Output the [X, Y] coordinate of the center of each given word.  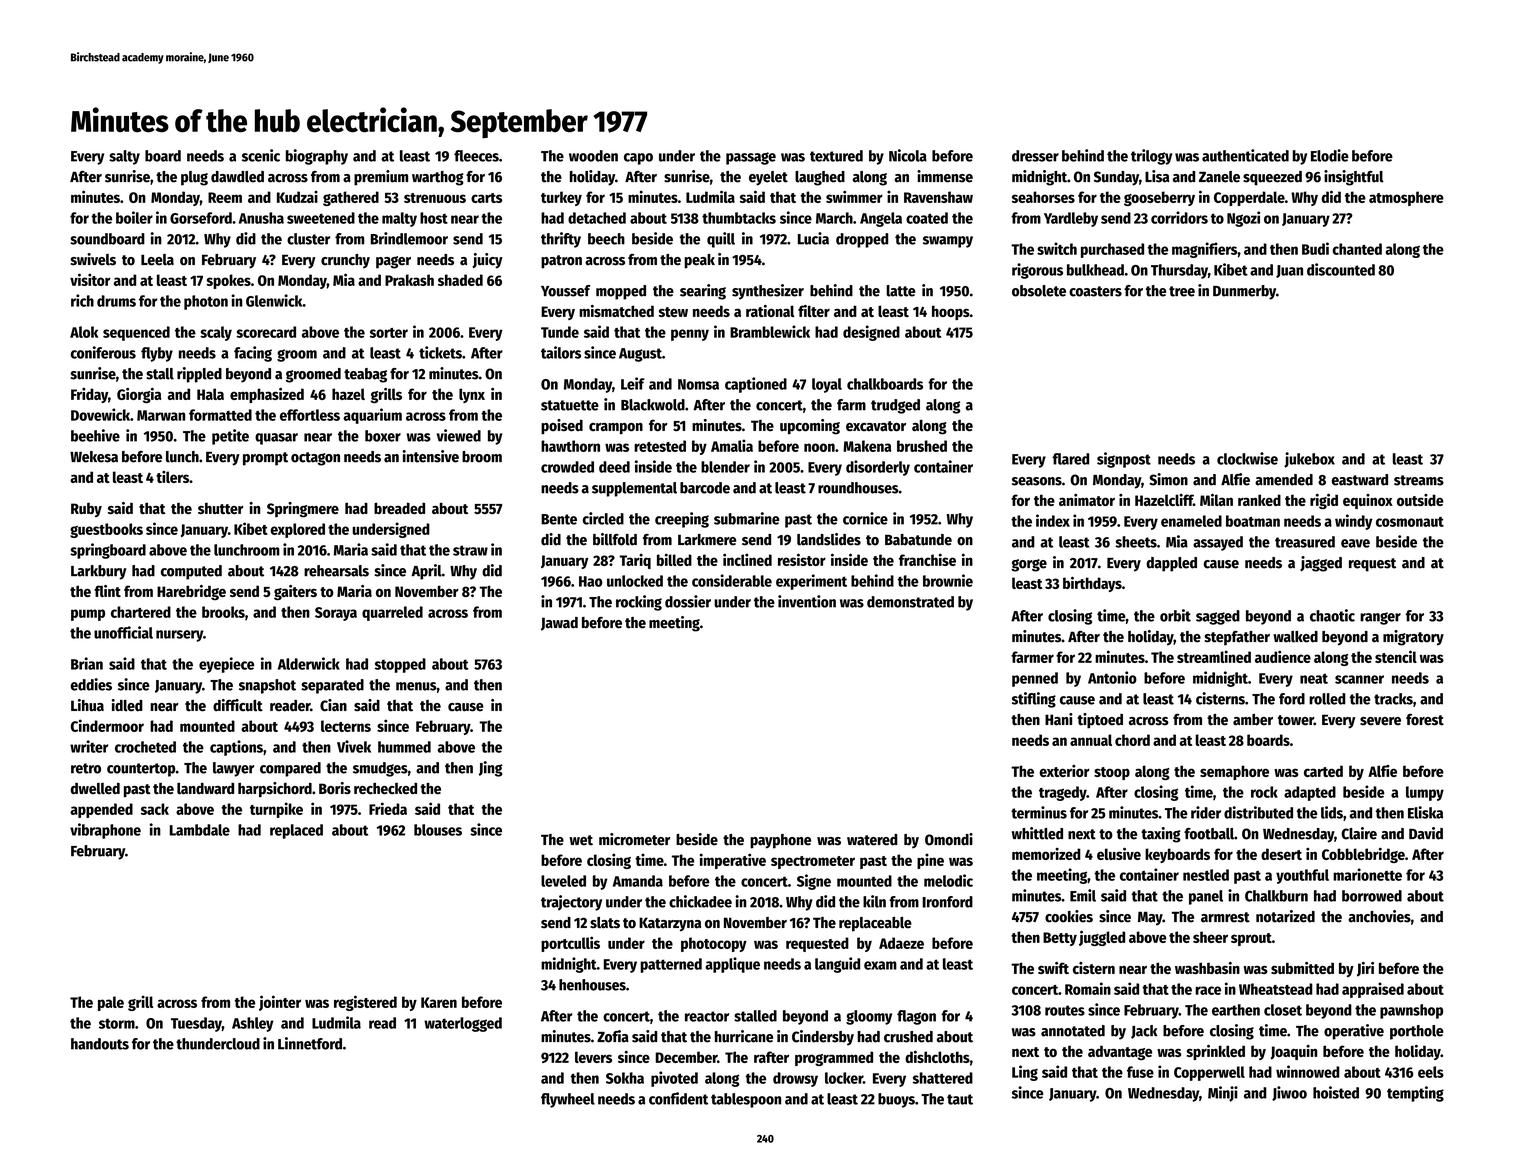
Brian [87, 663]
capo [638, 159]
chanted [1357, 249]
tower [1296, 720]
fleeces [476, 156]
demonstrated [910, 602]
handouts [100, 1044]
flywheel [568, 1100]
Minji [1223, 1094]
